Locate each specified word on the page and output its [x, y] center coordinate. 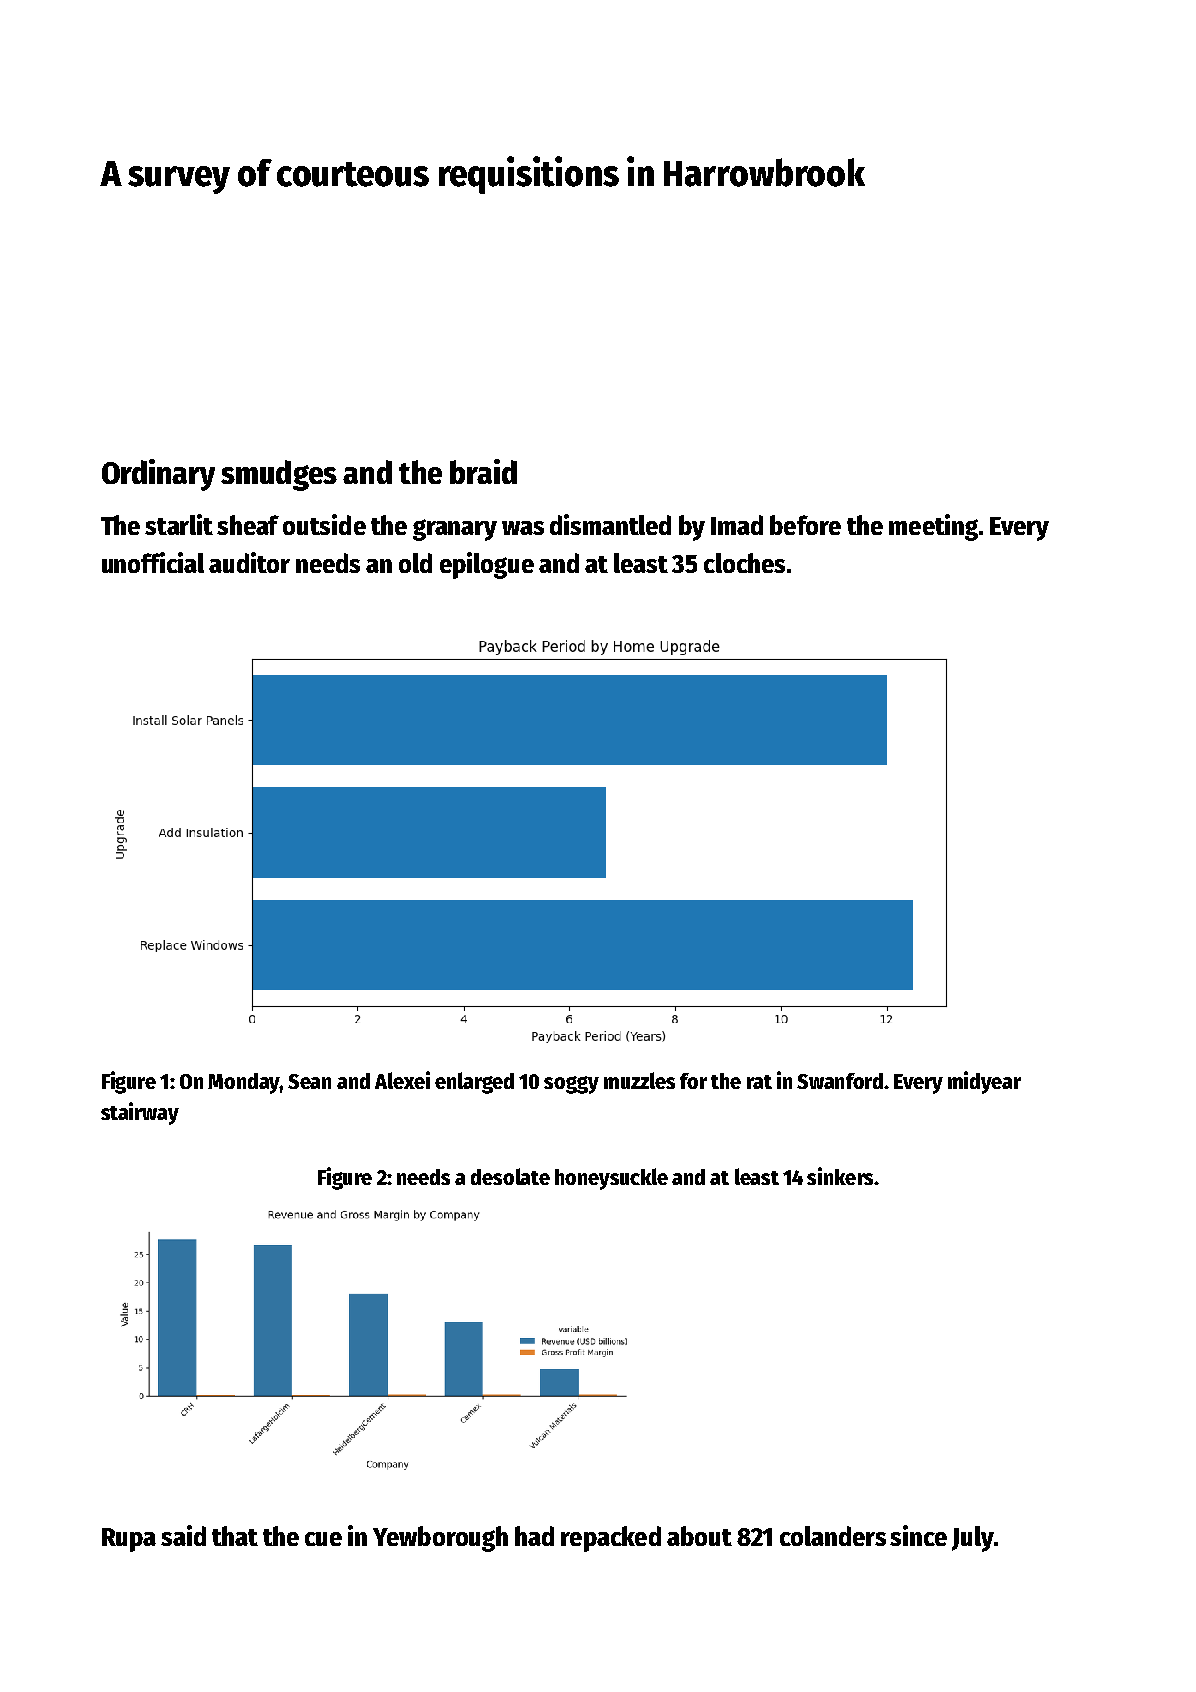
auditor [249, 562]
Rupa [129, 1540]
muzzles [639, 1080]
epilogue [487, 565]
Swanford [840, 1081]
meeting [933, 527]
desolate [510, 1176]
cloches [744, 563]
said [183, 1535]
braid [483, 471]
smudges [279, 475]
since [918, 1535]
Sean [309, 1081]
